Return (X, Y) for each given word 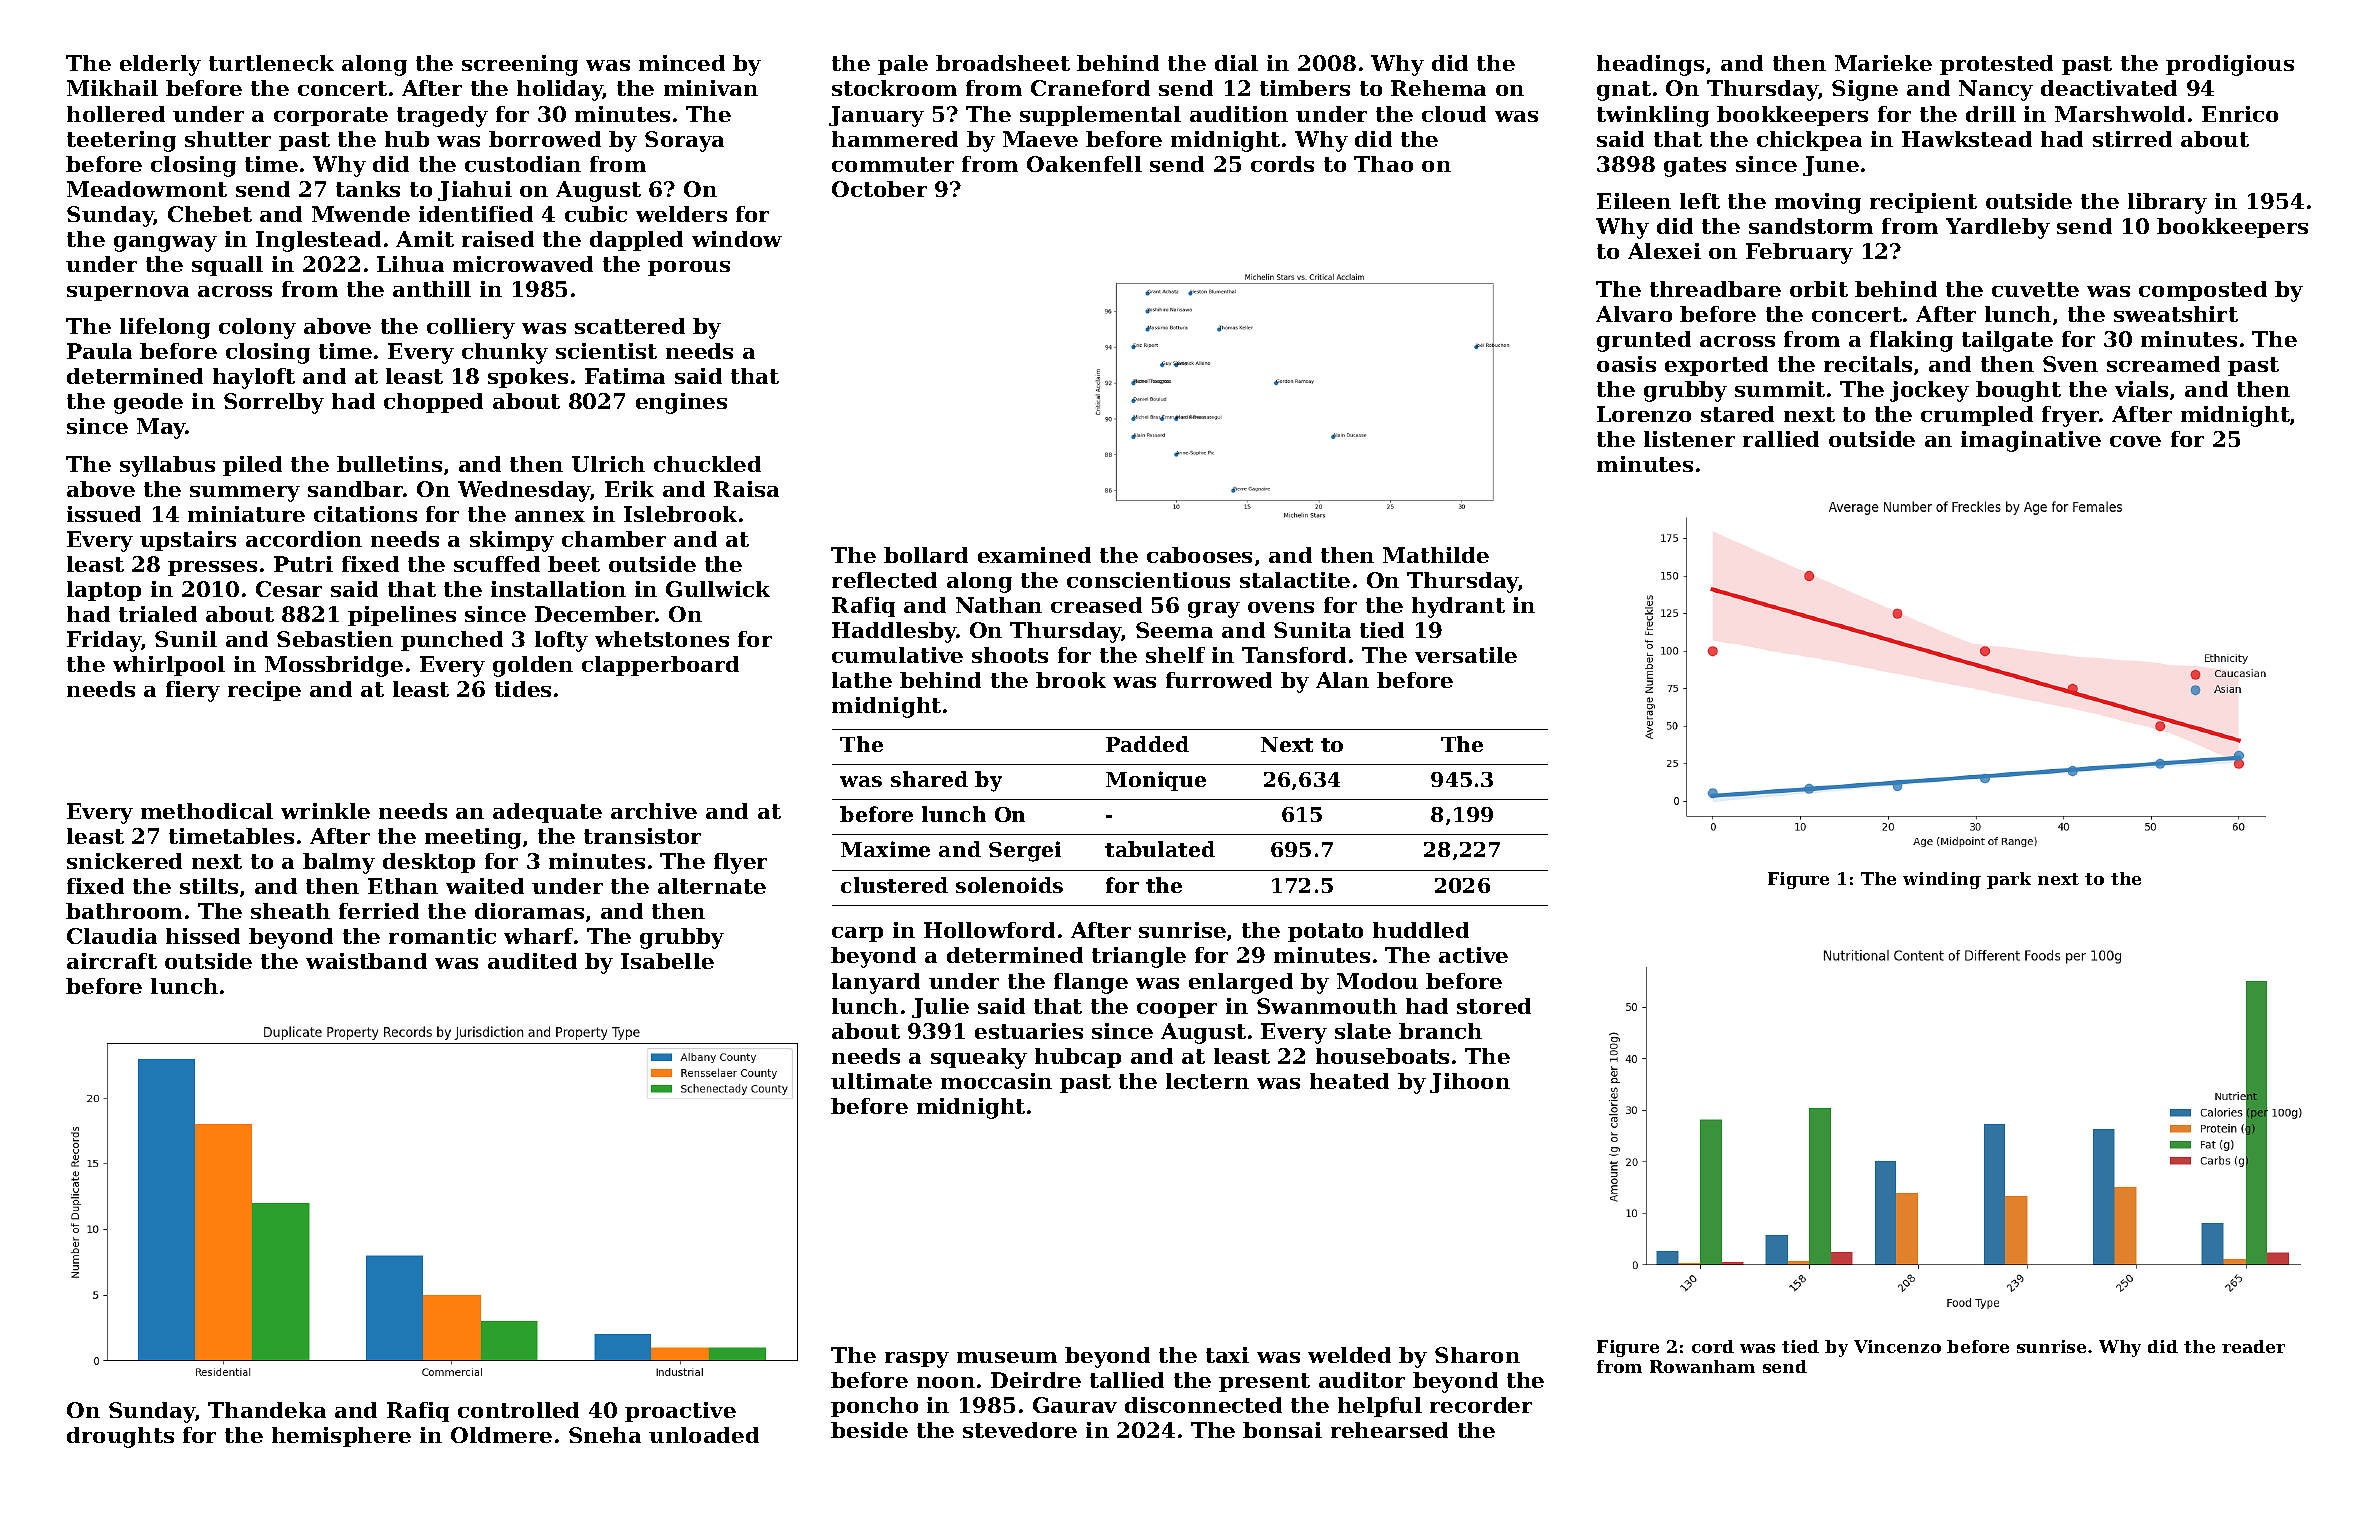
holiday (560, 90)
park (2009, 880)
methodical (207, 811)
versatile (1466, 655)
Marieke (1883, 63)
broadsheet (1003, 63)
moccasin (996, 1081)
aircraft (112, 961)
